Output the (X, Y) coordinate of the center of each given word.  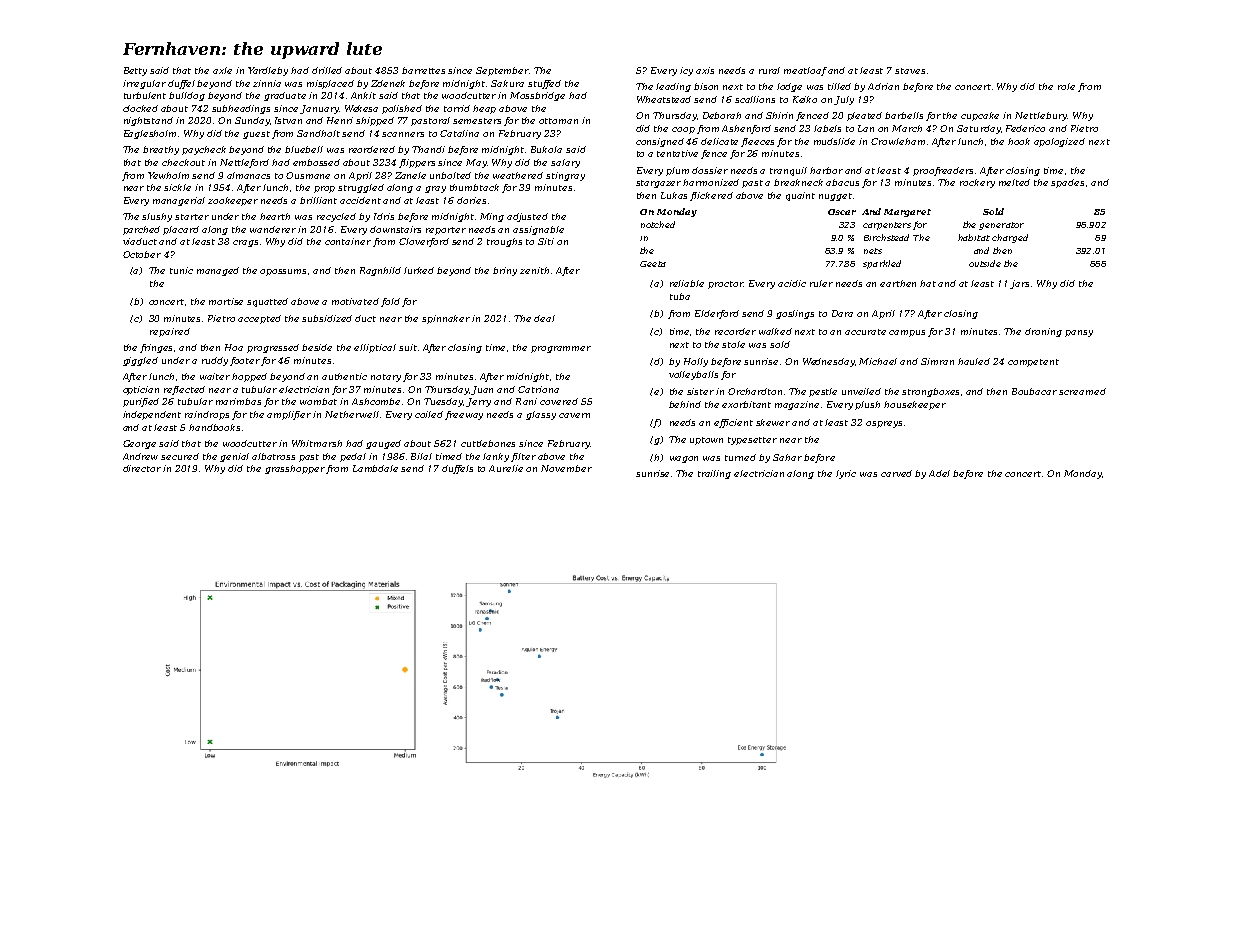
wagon (684, 459)
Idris (384, 216)
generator (1001, 226)
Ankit (363, 95)
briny (505, 271)
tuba (680, 296)
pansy (1079, 333)
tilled (839, 86)
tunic (181, 270)
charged (1010, 238)
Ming (492, 217)
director (142, 468)
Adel (939, 473)
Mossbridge (537, 96)
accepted (259, 319)
